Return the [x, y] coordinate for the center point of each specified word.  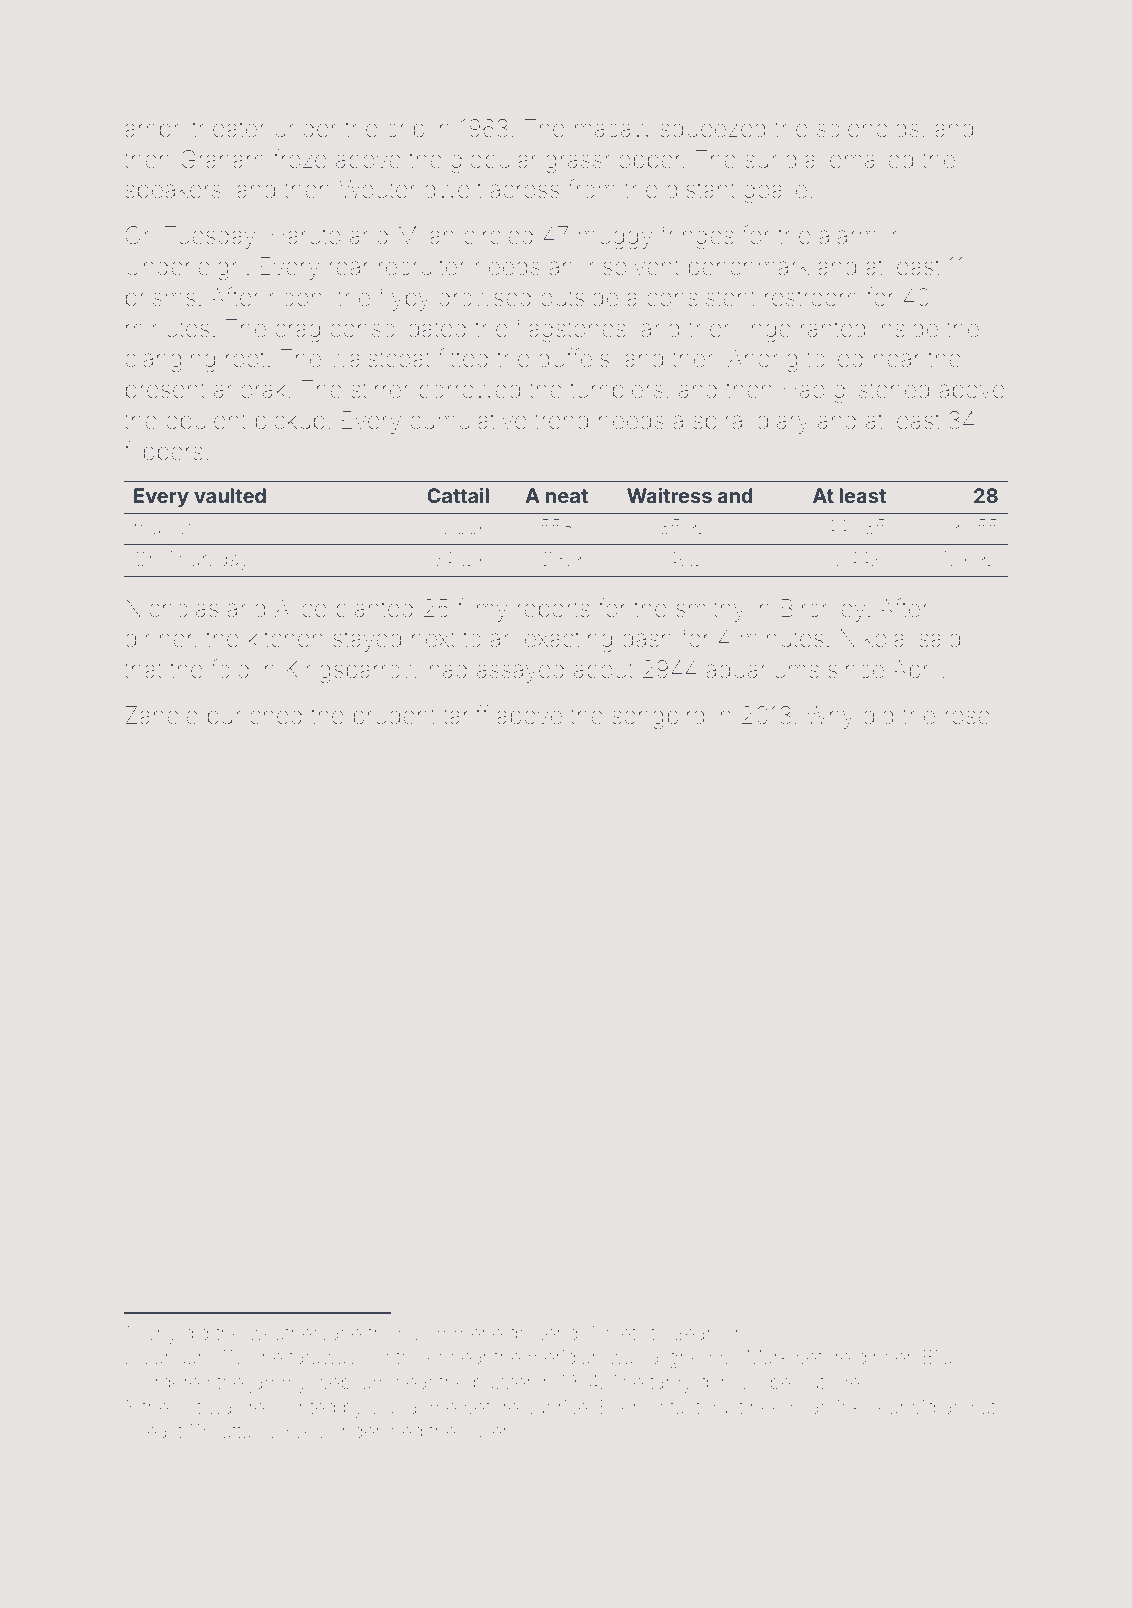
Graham [222, 159]
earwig [907, 1409]
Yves [302, 1431]
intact [678, 1407]
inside [907, 328]
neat [567, 496]
